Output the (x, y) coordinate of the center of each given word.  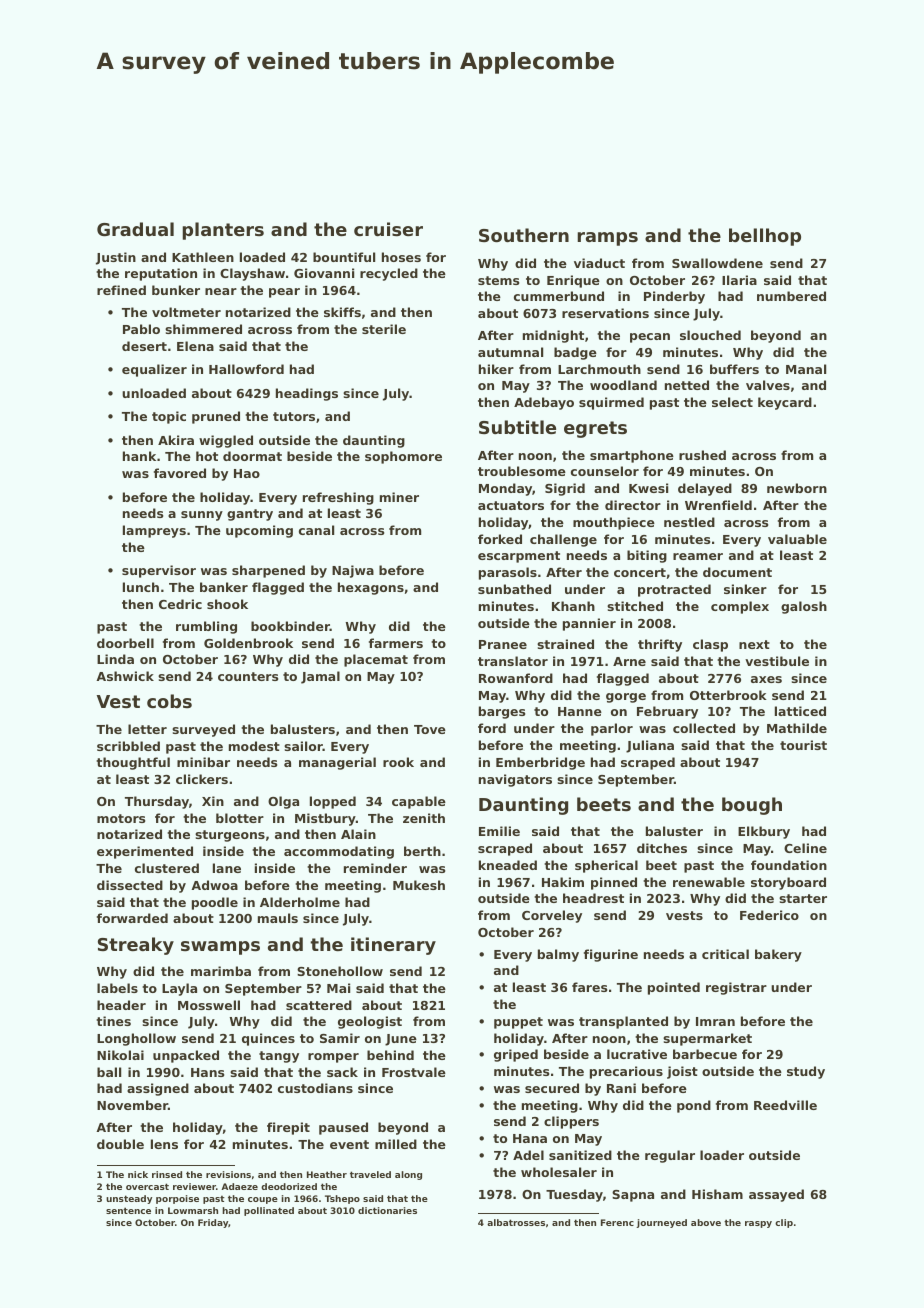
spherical (606, 866)
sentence (128, 1210)
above (706, 1222)
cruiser (388, 229)
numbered (791, 296)
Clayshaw (252, 274)
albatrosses (516, 1222)
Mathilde (797, 728)
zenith (424, 818)
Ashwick (125, 676)
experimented (145, 852)
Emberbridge (540, 763)
